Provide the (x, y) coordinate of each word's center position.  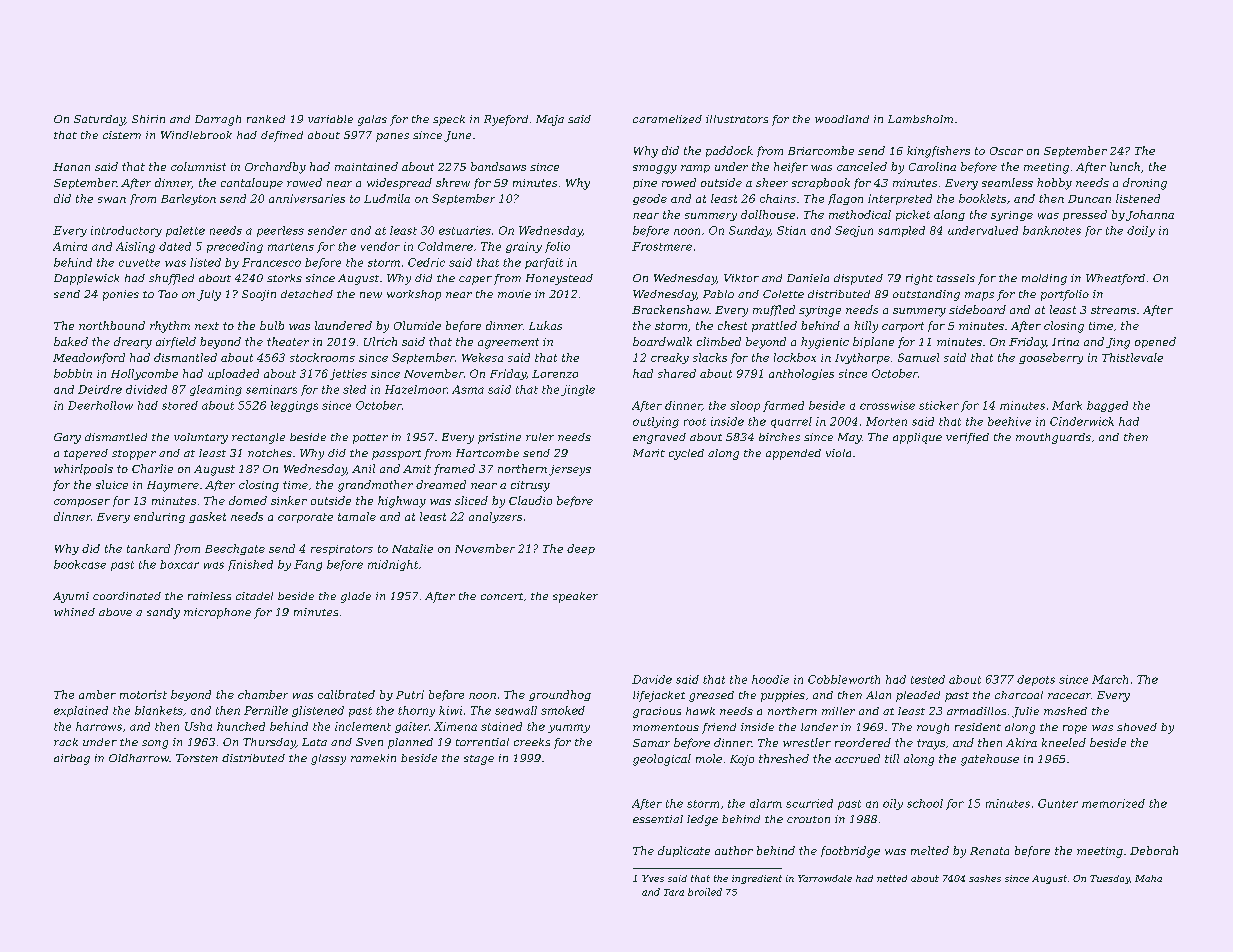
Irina (1065, 342)
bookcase (80, 564)
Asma (468, 389)
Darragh (218, 120)
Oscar (1006, 151)
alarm (766, 803)
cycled (686, 454)
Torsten (197, 758)
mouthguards (1053, 438)
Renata (989, 851)
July (209, 295)
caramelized (667, 119)
